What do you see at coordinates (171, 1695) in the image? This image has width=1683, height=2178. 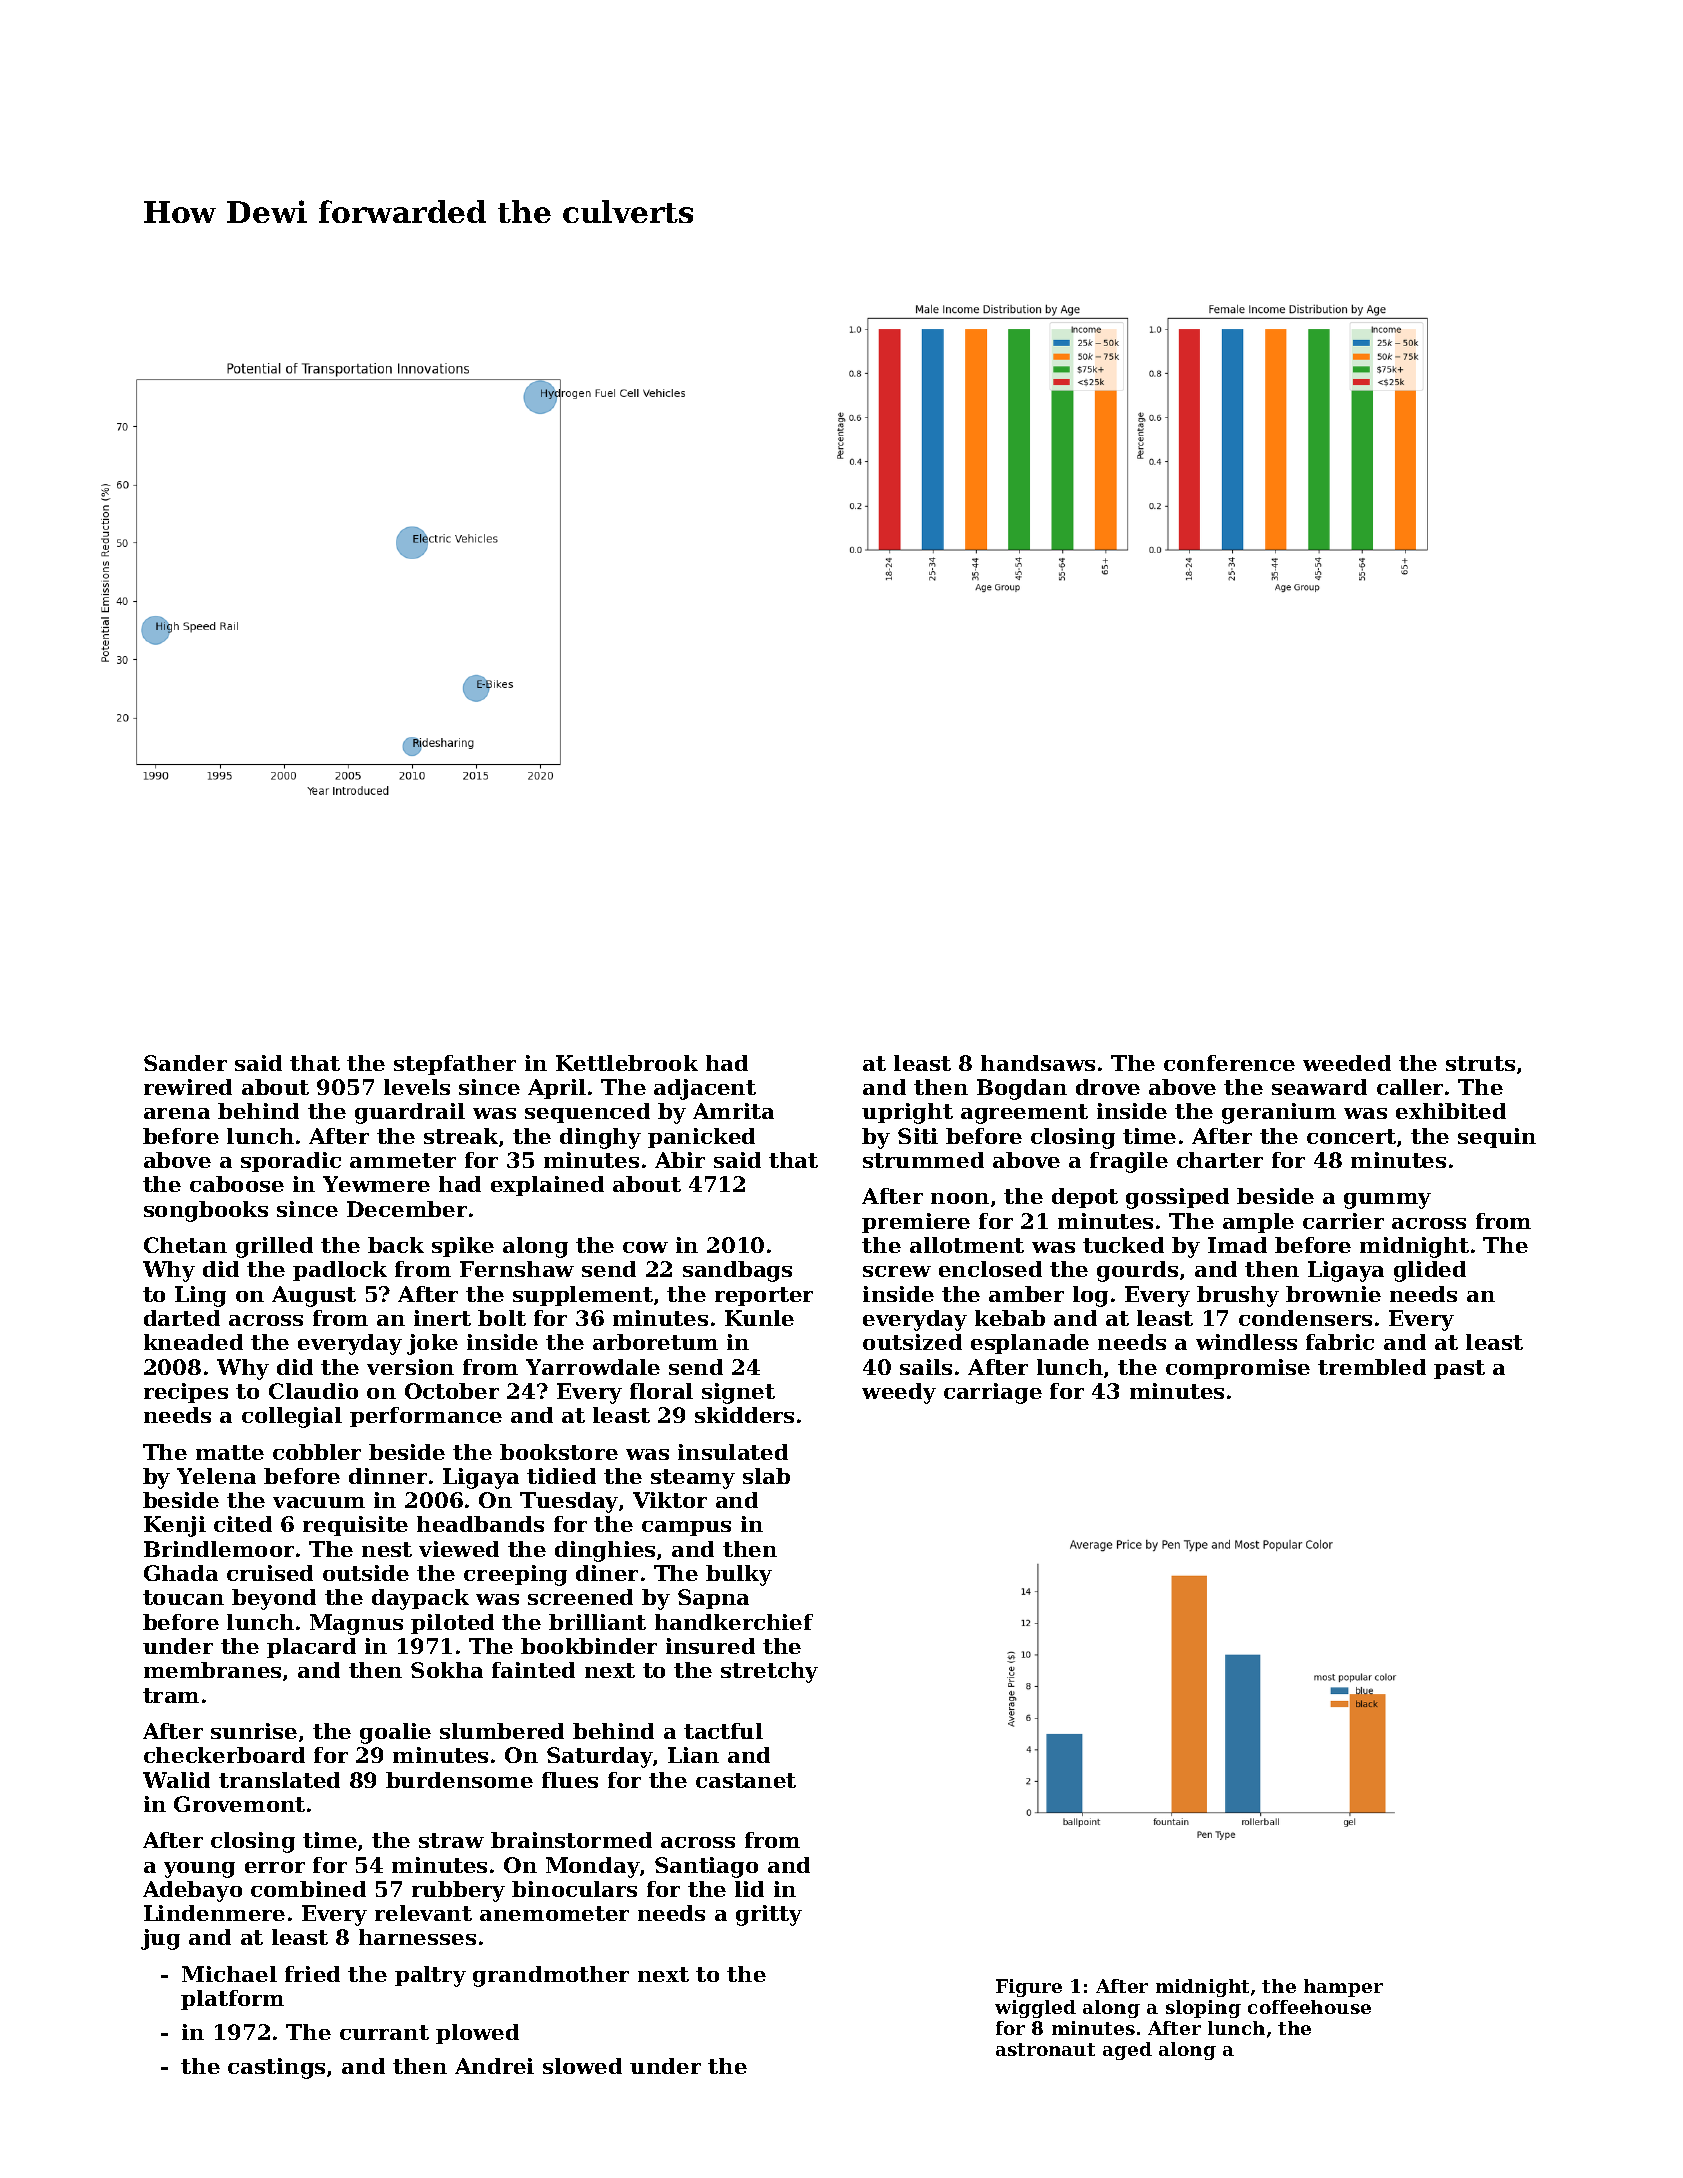 I see `tram` at bounding box center [171, 1695].
